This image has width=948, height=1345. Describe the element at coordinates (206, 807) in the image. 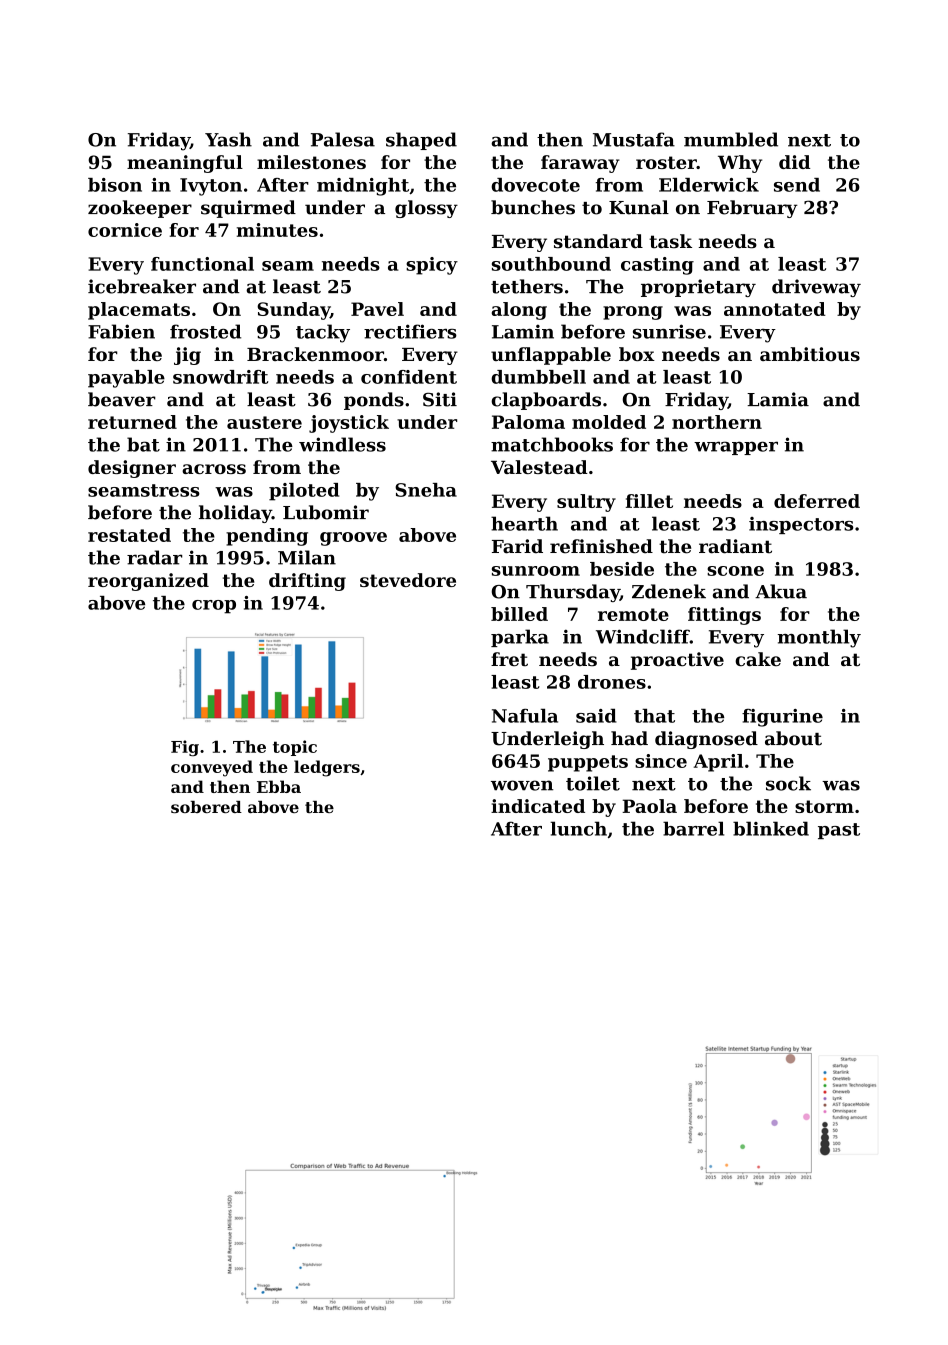

I see `sobered` at that location.
